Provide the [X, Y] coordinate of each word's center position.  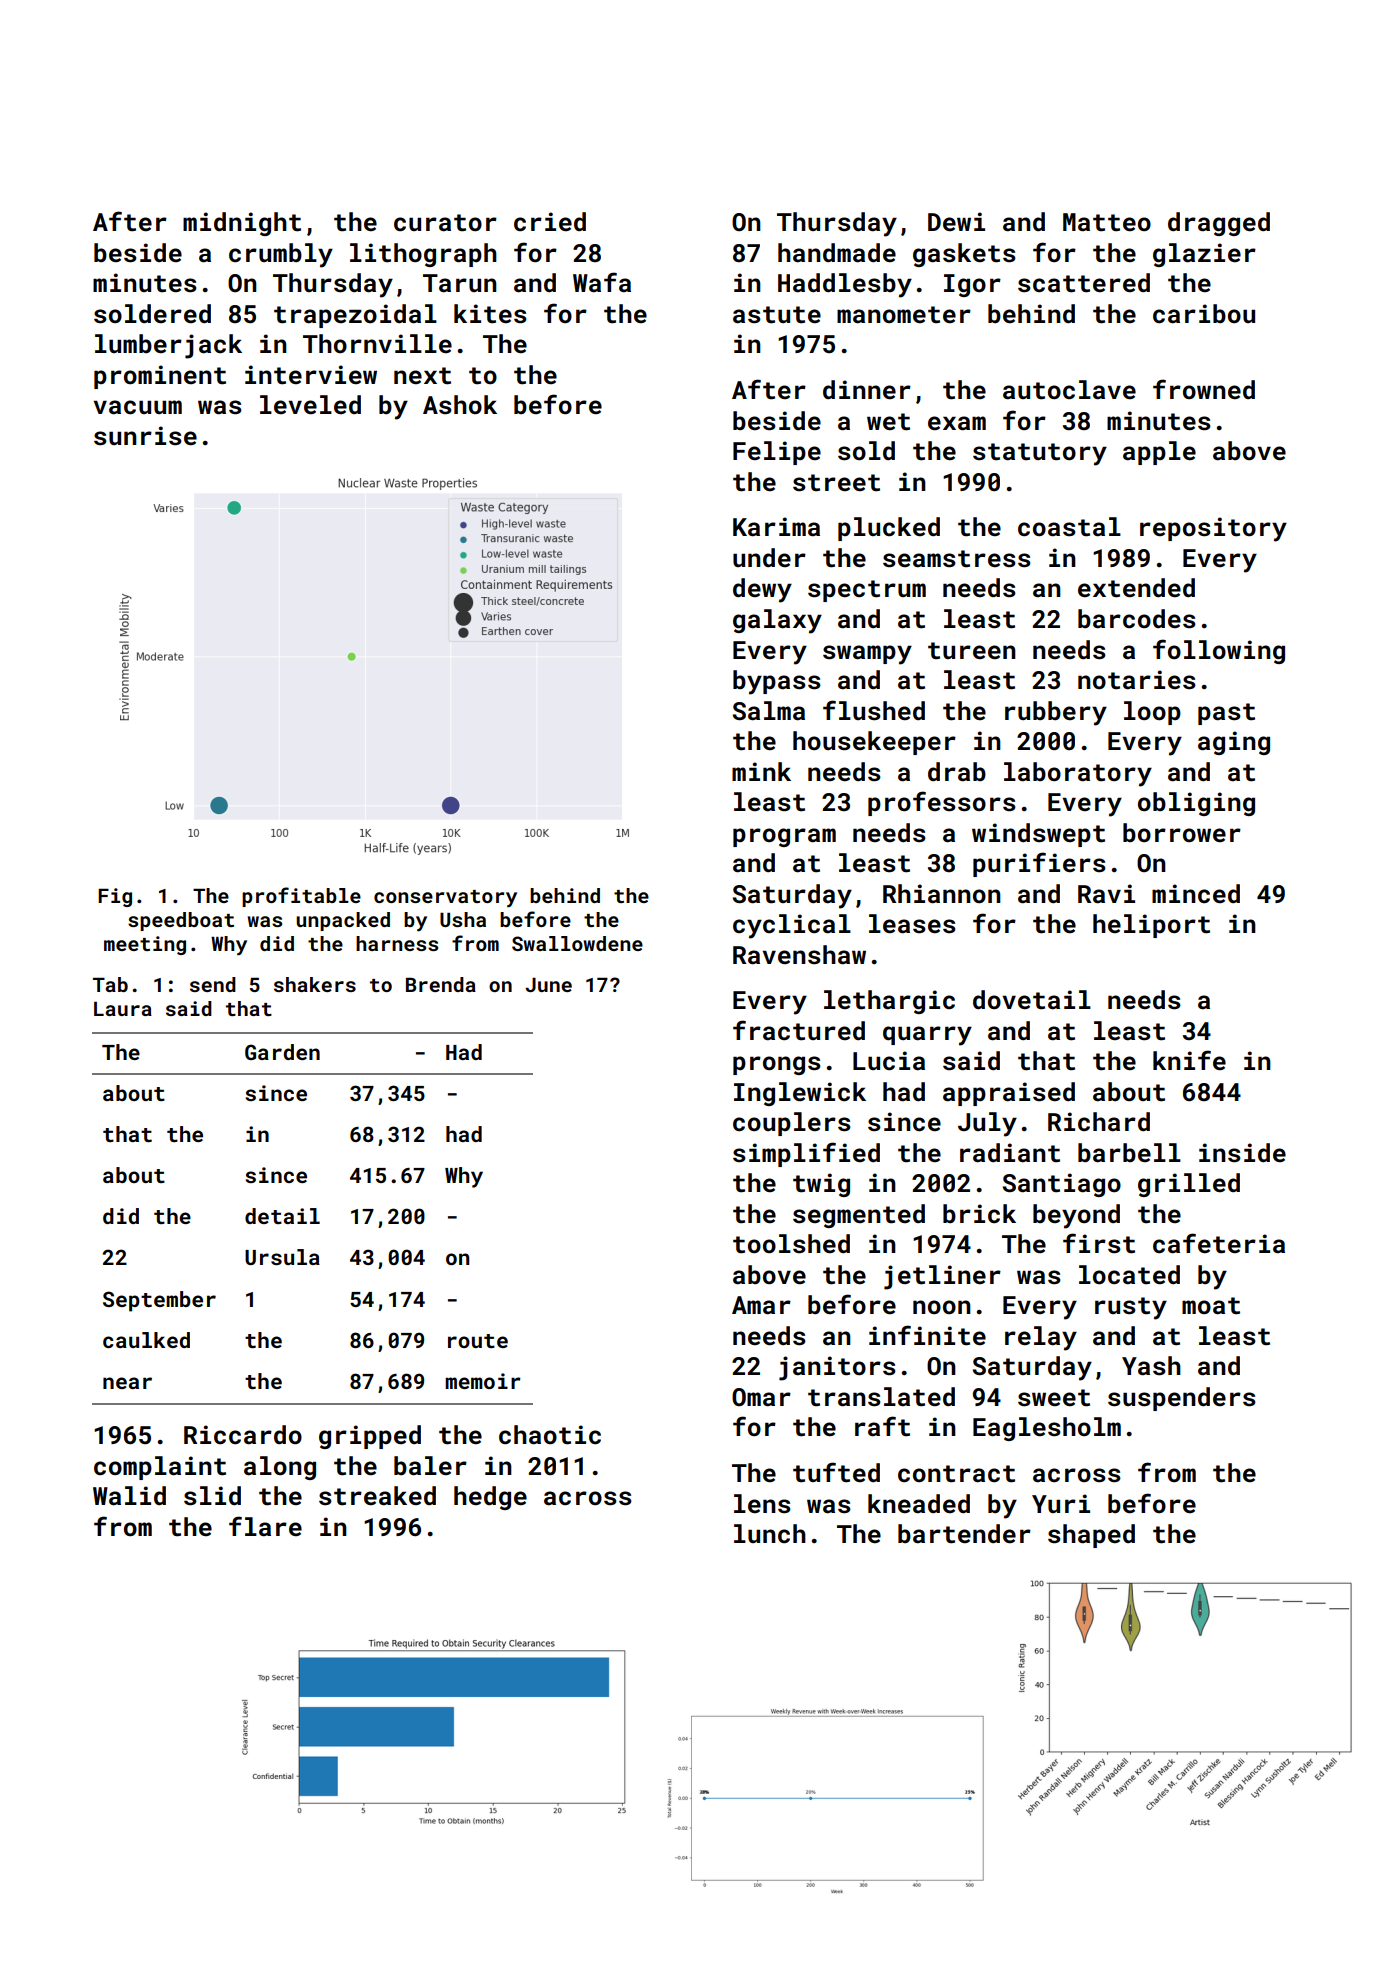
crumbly [281, 255]
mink [761, 771]
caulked [146, 1340]
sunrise [145, 436]
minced [1196, 894]
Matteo [1107, 222]
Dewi [956, 221]
